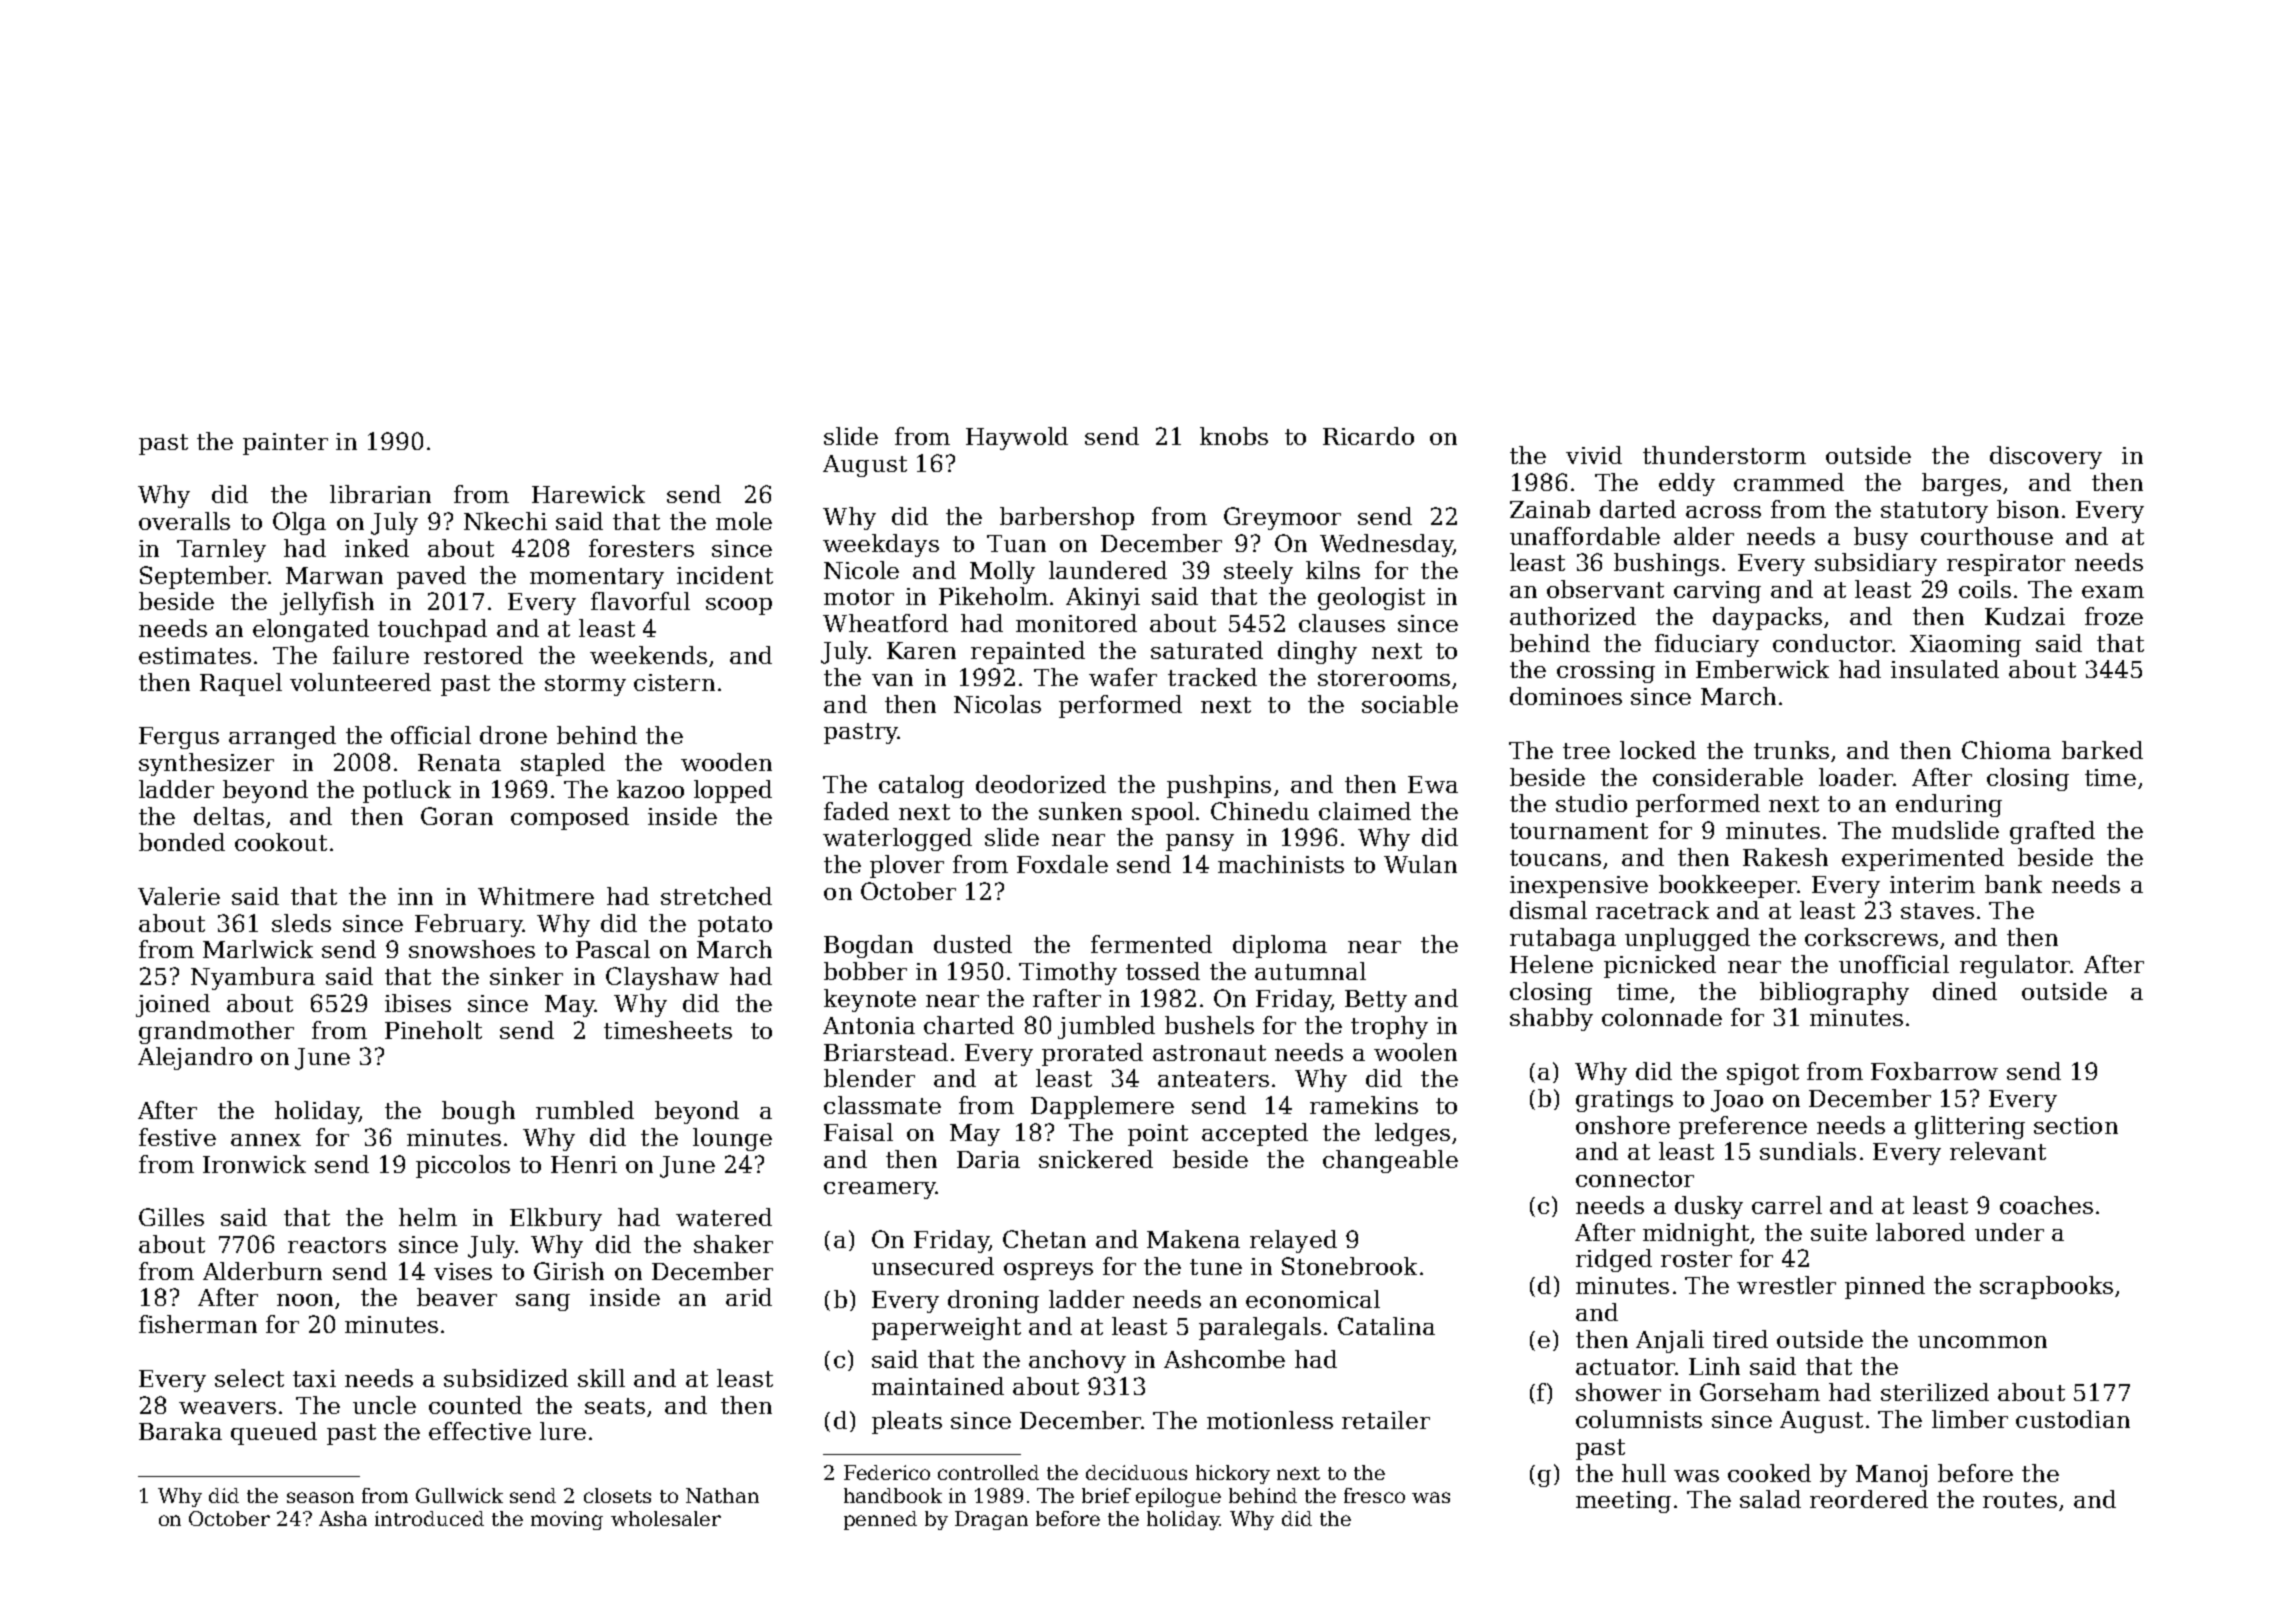 This screenshot has height=1614, width=2282. What do you see at coordinates (1342, 623) in the screenshot?
I see `clauses` at bounding box center [1342, 623].
